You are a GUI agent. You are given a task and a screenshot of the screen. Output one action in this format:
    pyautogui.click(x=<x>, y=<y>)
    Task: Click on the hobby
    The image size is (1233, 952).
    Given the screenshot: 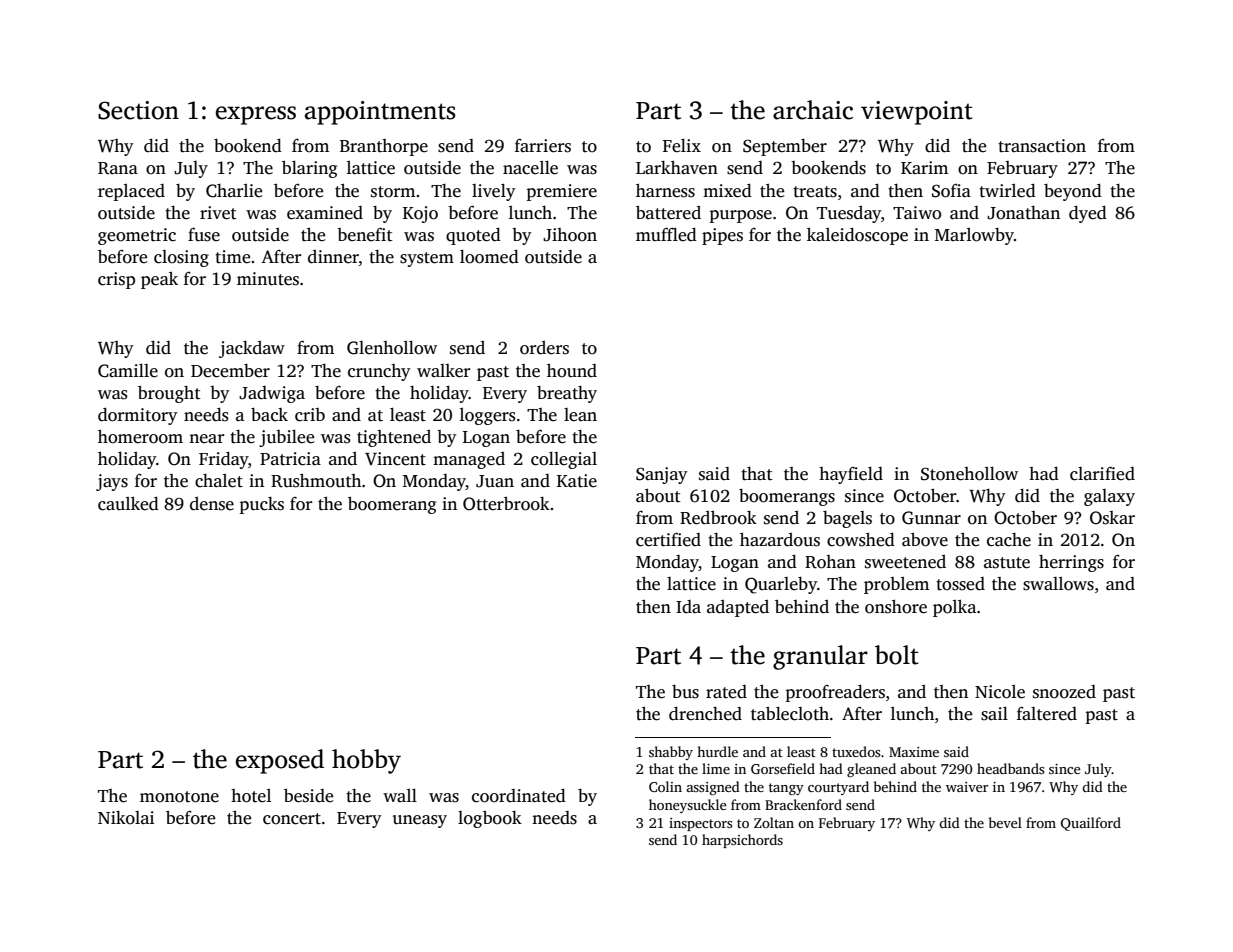 What is the action you would take?
    pyautogui.click(x=366, y=761)
